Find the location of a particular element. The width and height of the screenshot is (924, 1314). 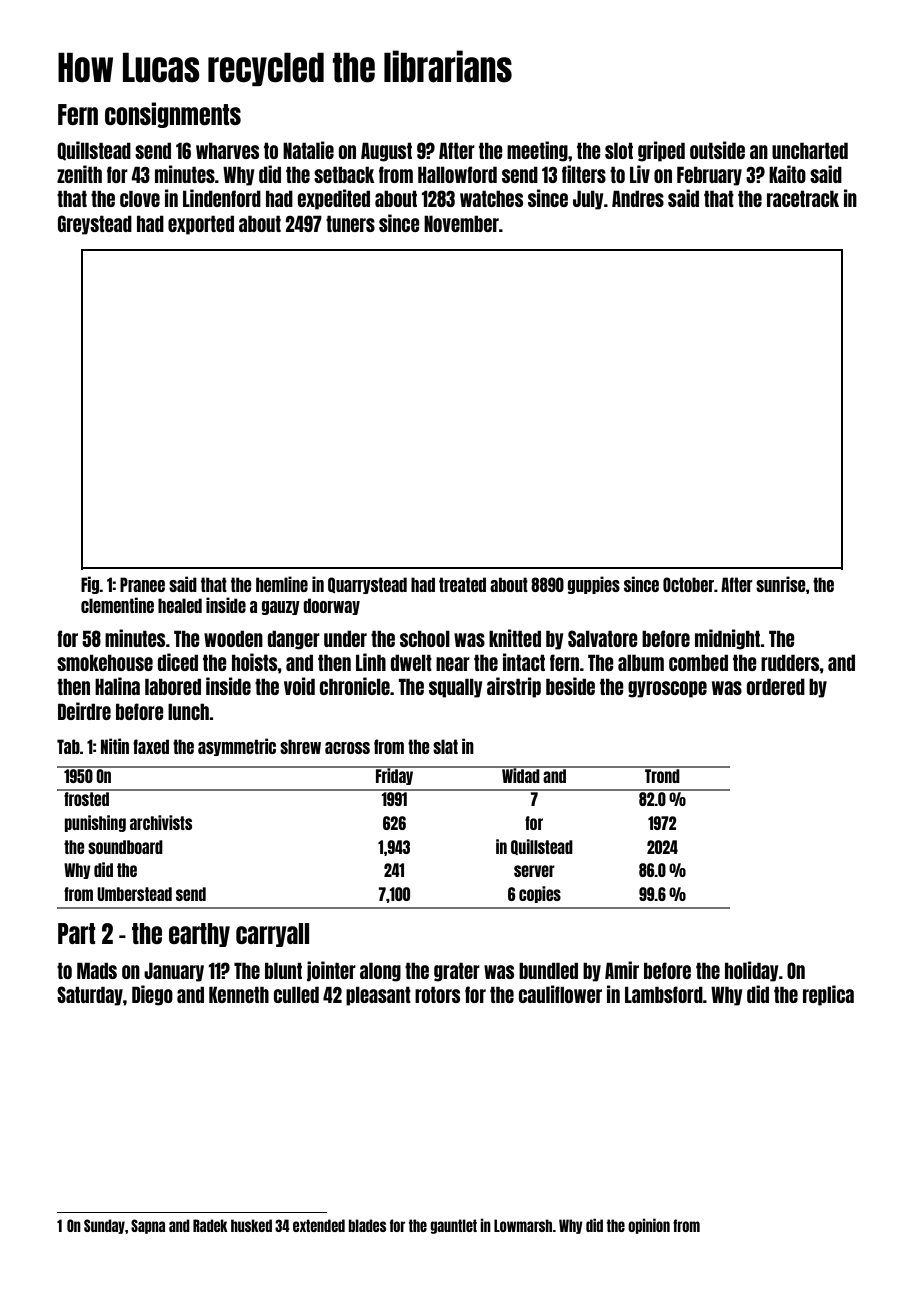

intact is located at coordinates (524, 662).
